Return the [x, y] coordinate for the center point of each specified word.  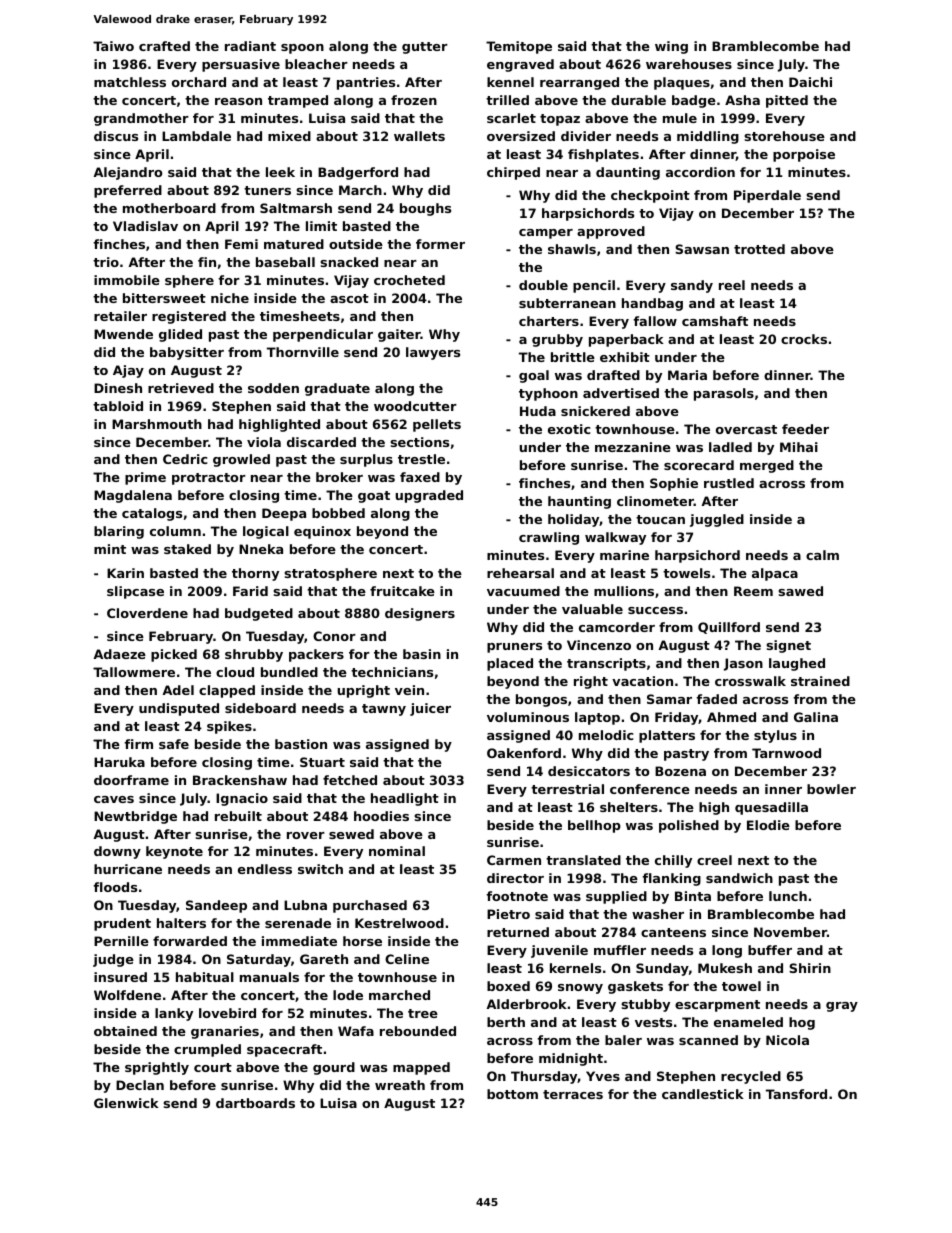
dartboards [255, 1103]
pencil [594, 286]
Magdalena [133, 496]
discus [116, 136]
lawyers [433, 353]
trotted [759, 249]
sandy [692, 286]
